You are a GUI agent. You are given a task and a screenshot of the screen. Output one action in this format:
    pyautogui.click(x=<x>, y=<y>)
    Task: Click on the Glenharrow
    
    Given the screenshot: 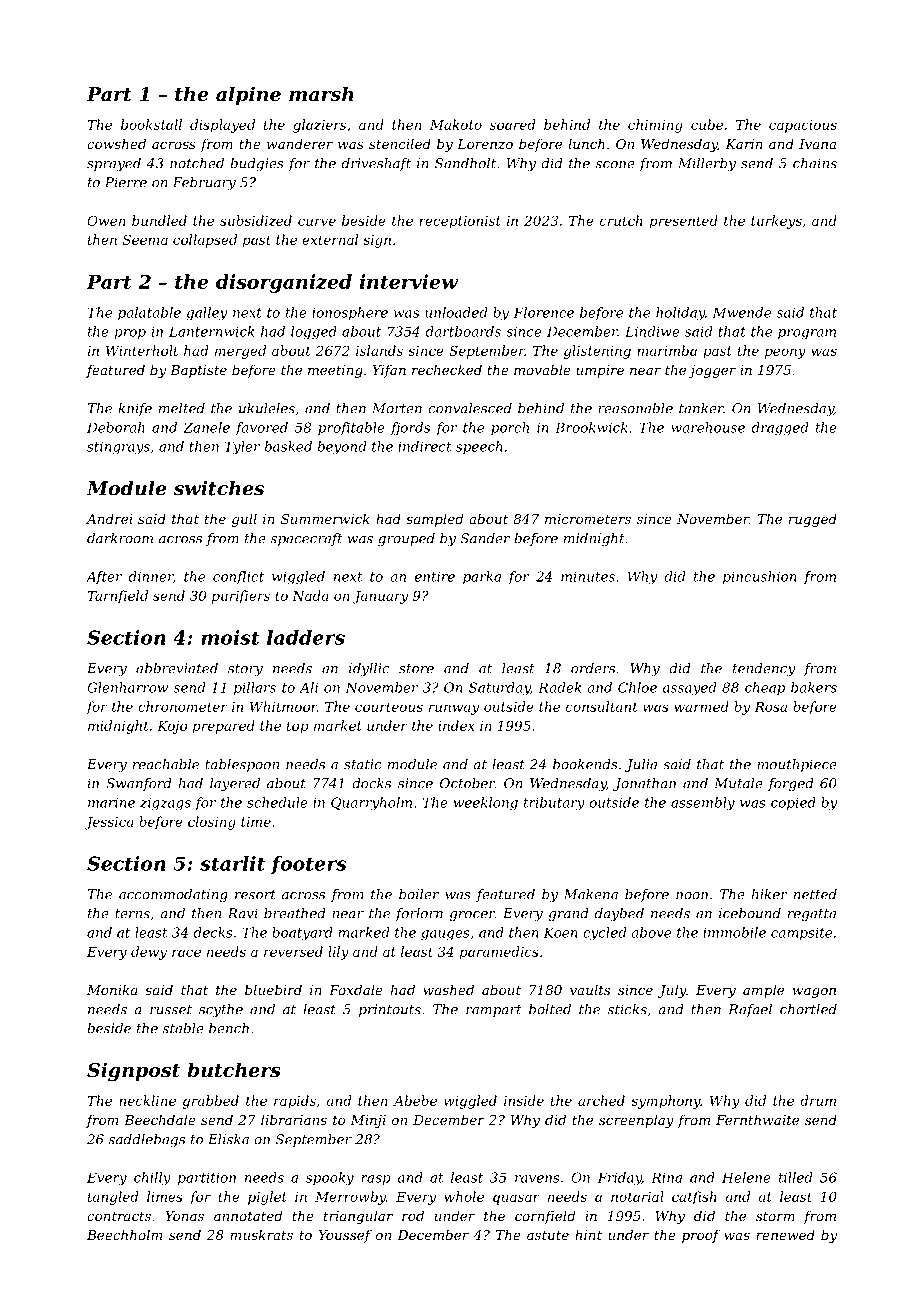 What is the action you would take?
    pyautogui.click(x=127, y=687)
